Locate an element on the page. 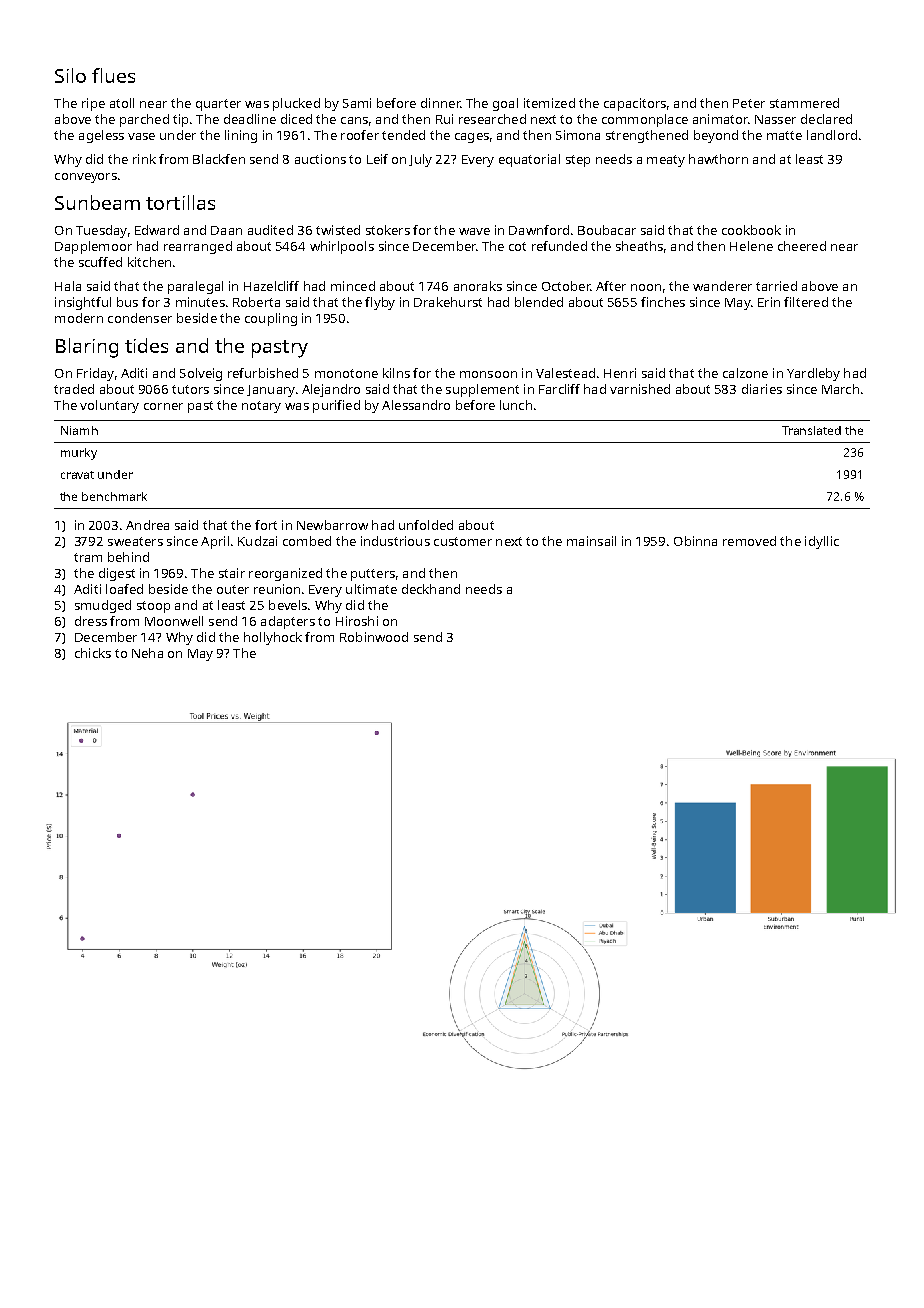 Image resolution: width=924 pixels, height=1308 pixels. mainsail is located at coordinates (591, 541).
